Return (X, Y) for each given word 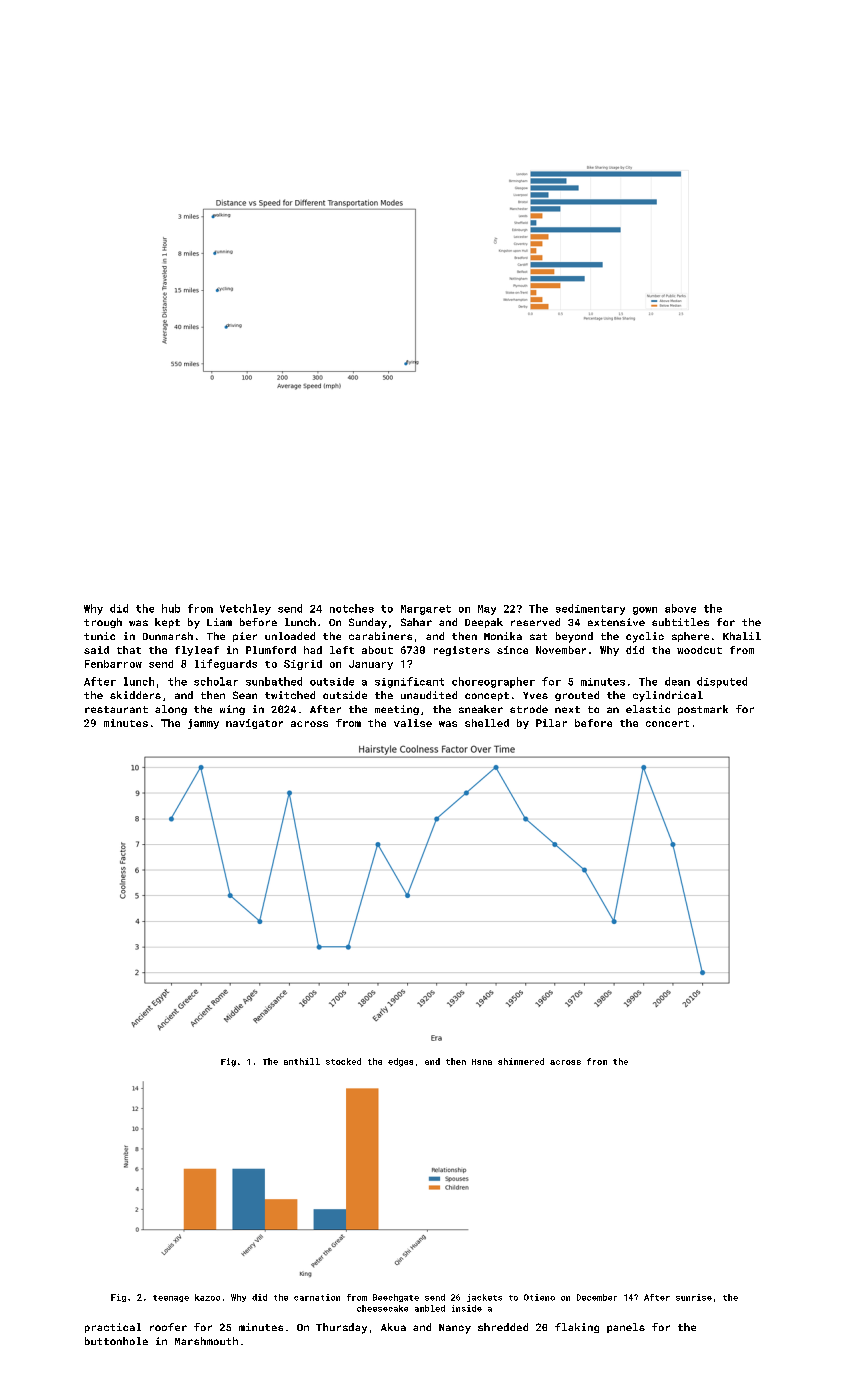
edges (400, 1062)
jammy (203, 724)
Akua (393, 1327)
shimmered (521, 1061)
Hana (482, 1062)
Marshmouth (206, 1341)
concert (667, 723)
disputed (722, 682)
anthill (302, 1061)
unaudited (429, 695)
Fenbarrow (113, 664)
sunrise (694, 1297)
